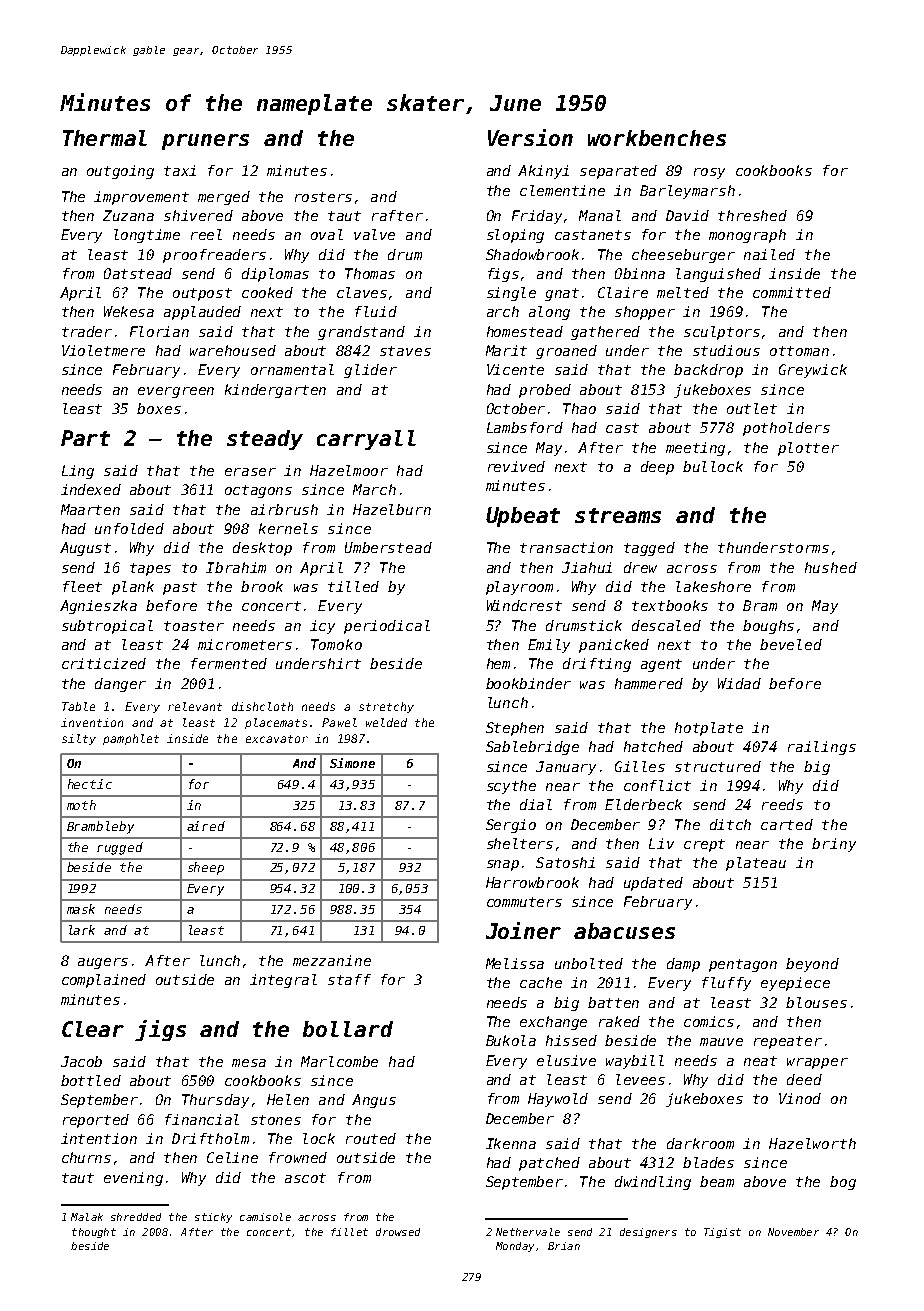 The width and height of the screenshot is (924, 1311). I want to click on Version, so click(530, 137).
